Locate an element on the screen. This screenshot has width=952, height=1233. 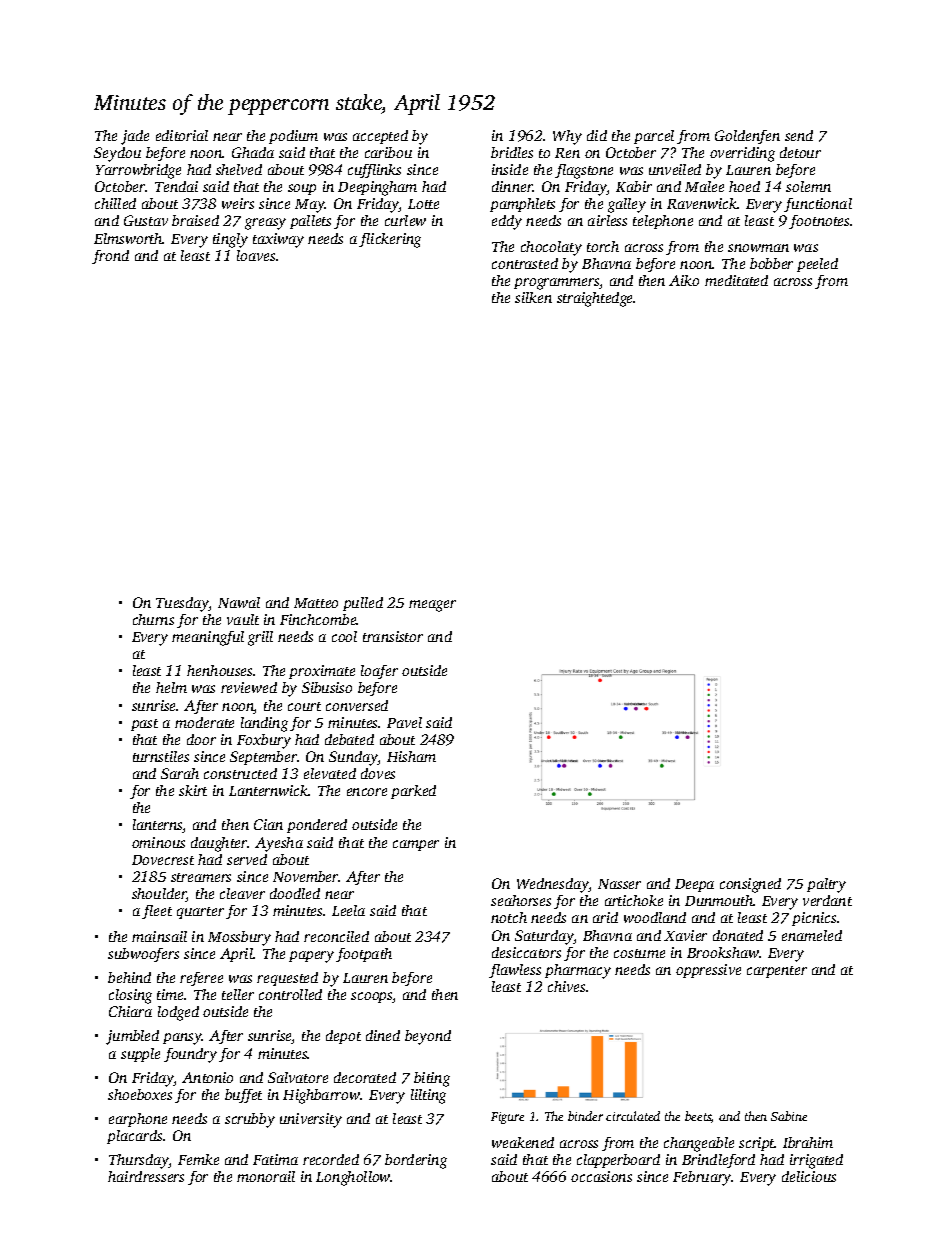
paltry is located at coordinates (826, 885).
